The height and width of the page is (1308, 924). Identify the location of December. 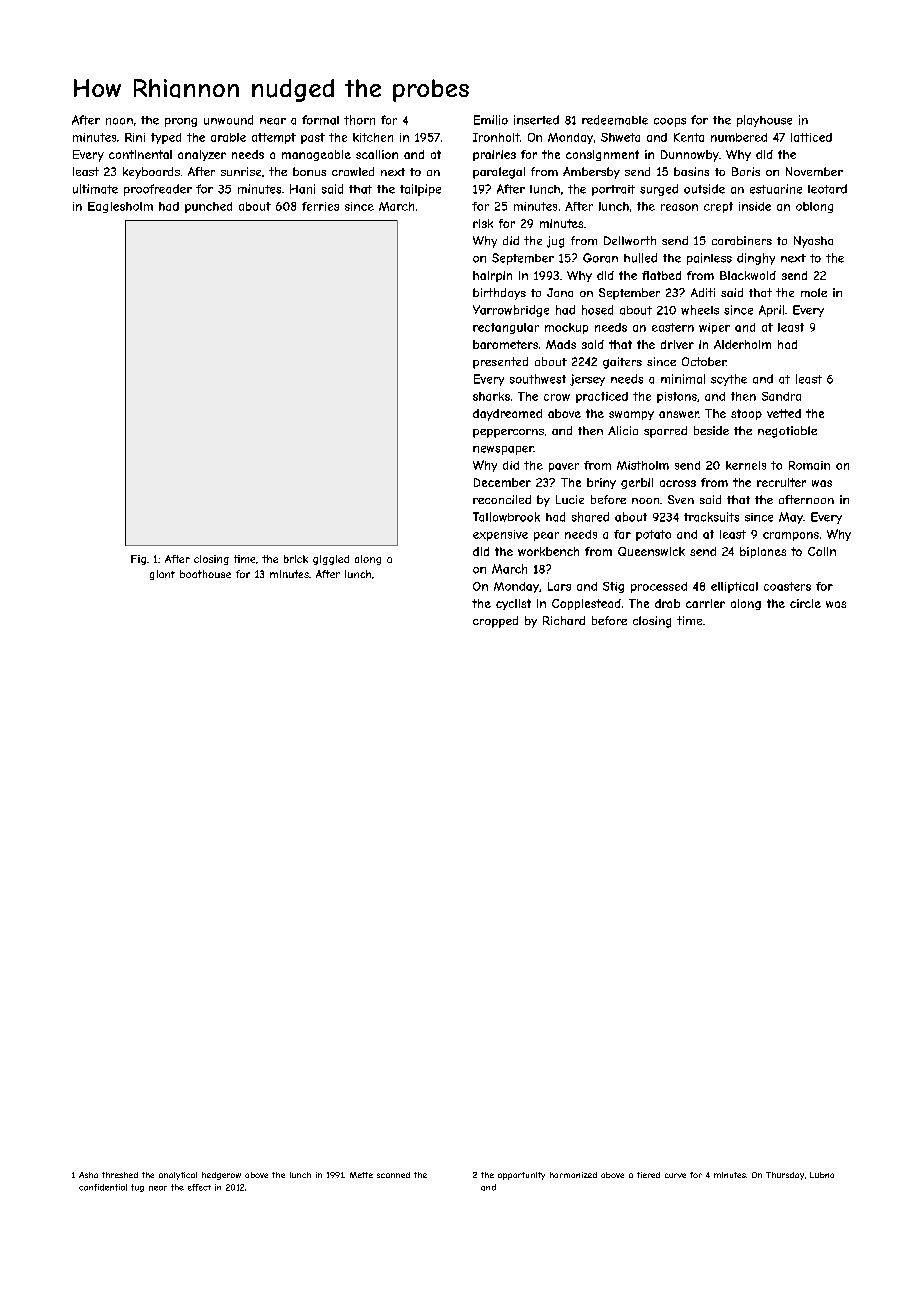
(502, 482).
